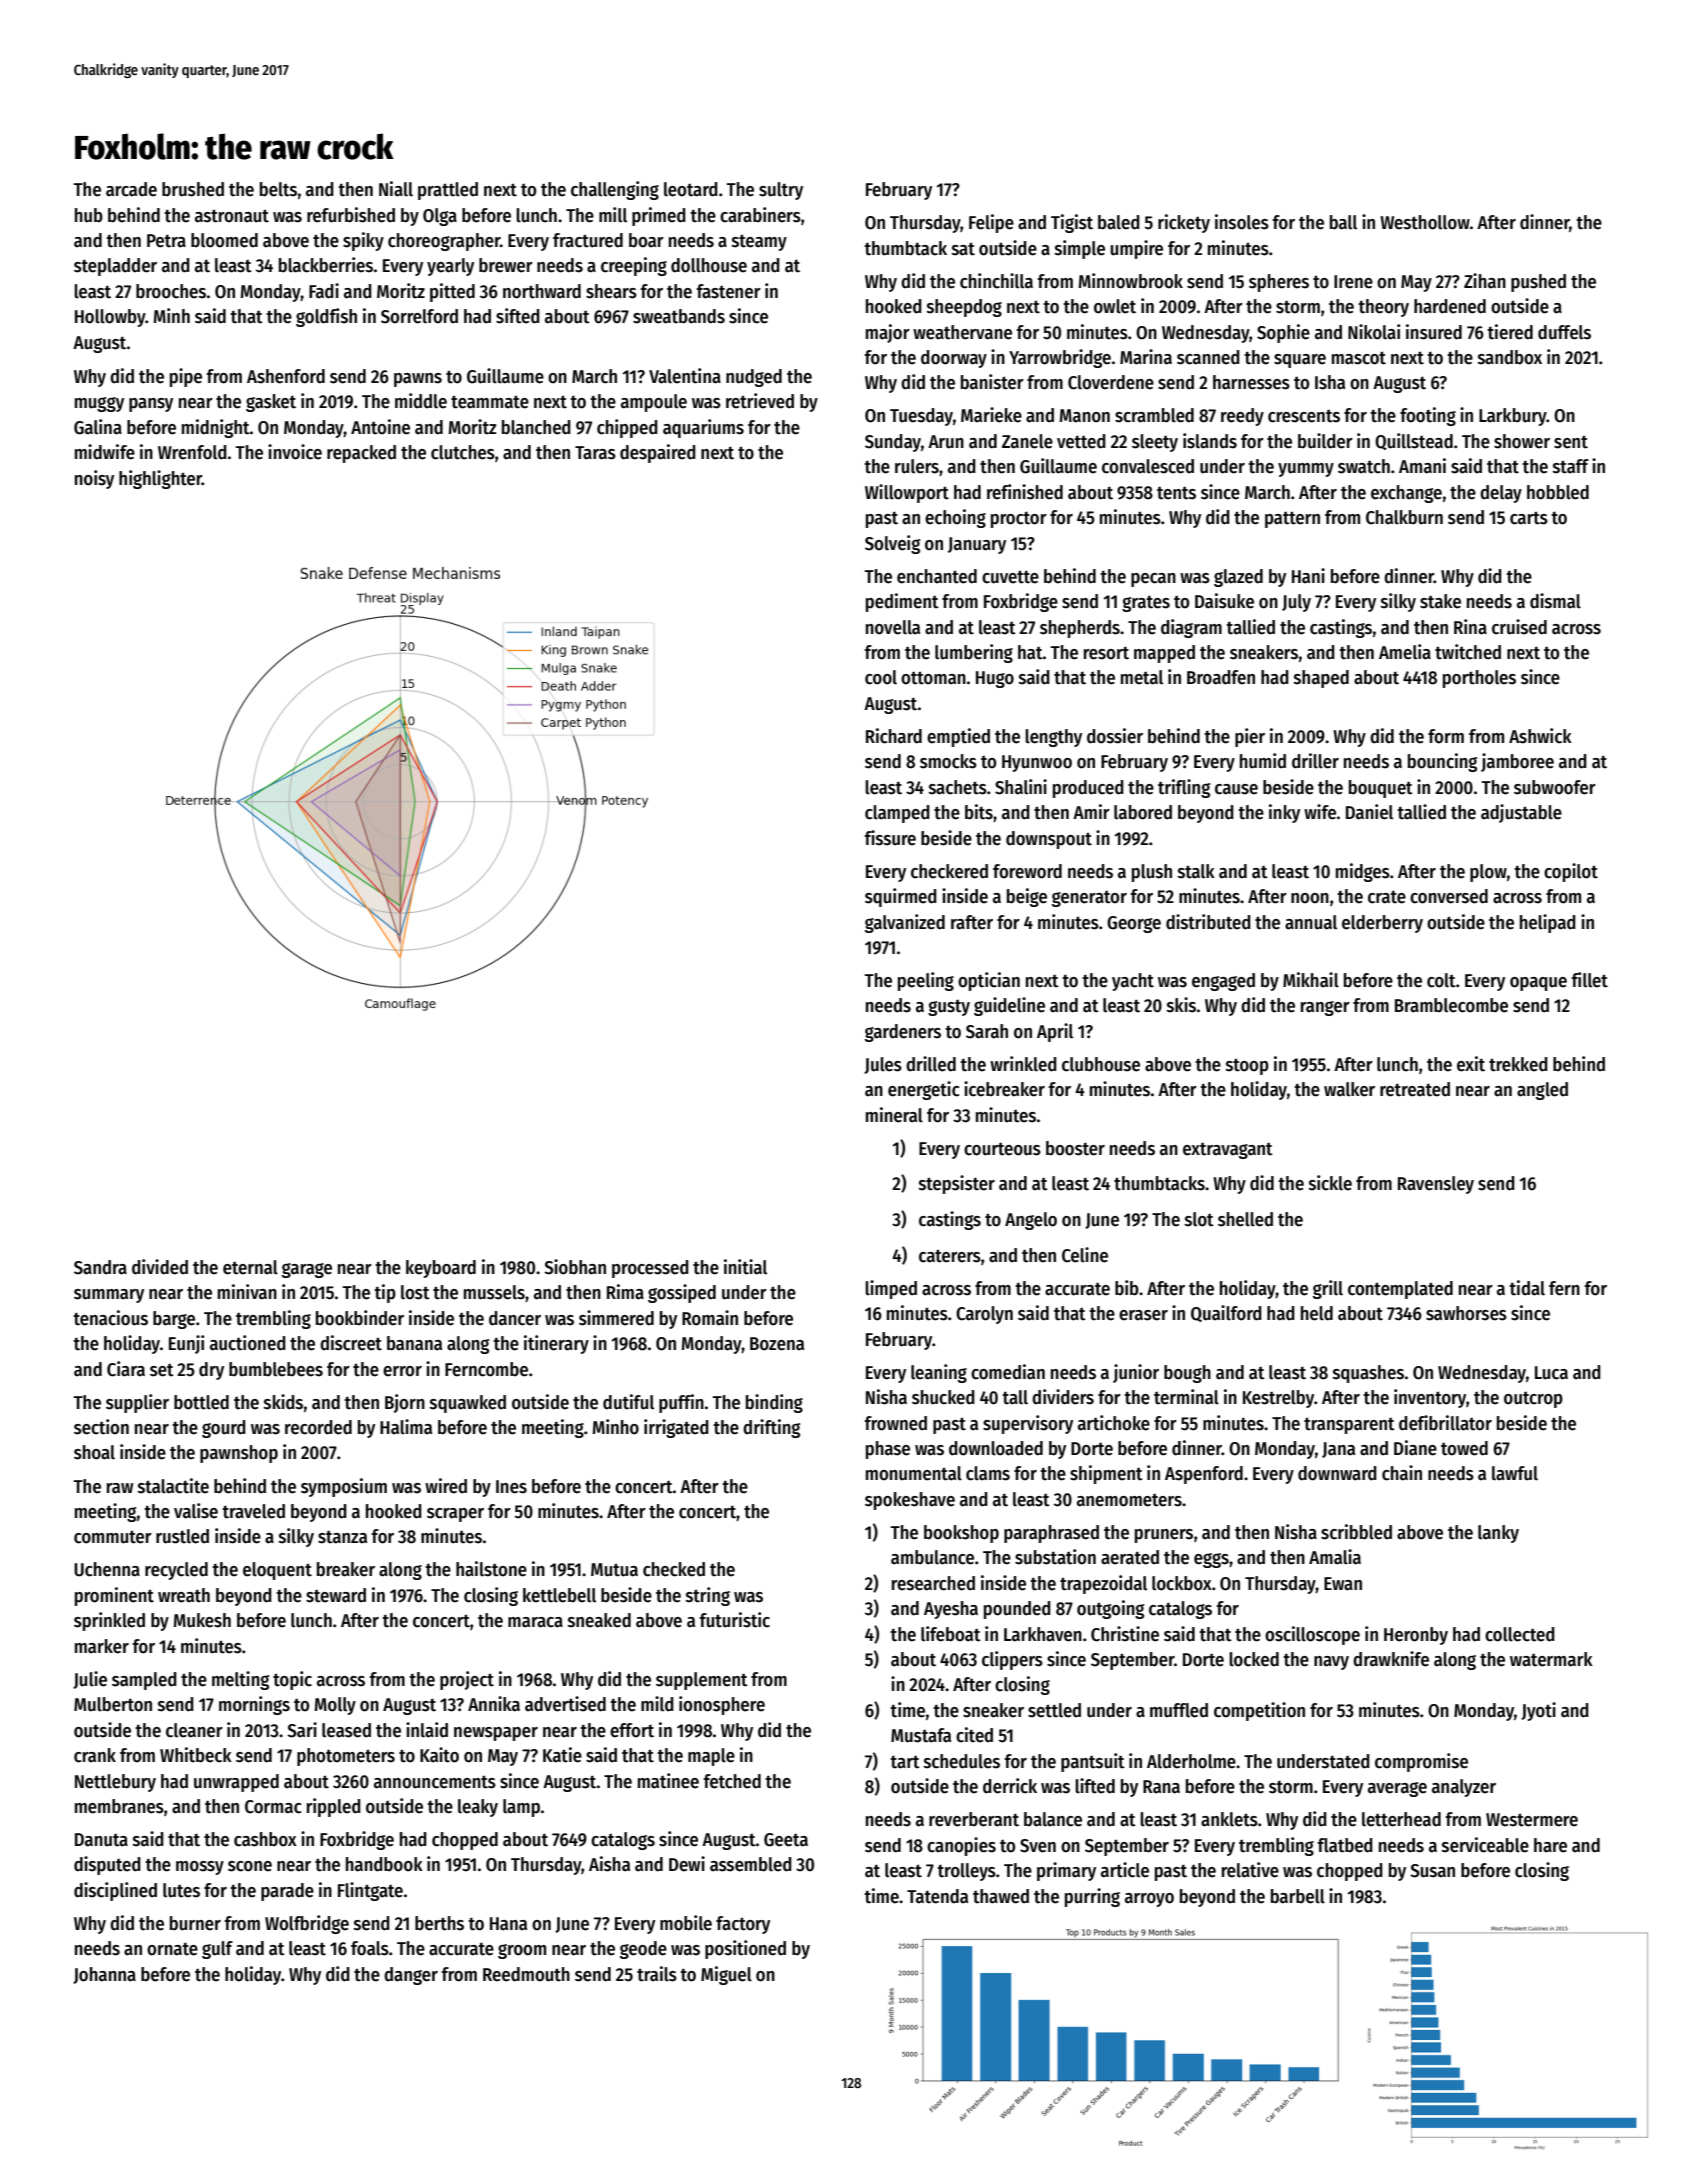 The image size is (1683, 2178). Describe the element at coordinates (1538, 283) in the screenshot. I see `pushed` at that location.
